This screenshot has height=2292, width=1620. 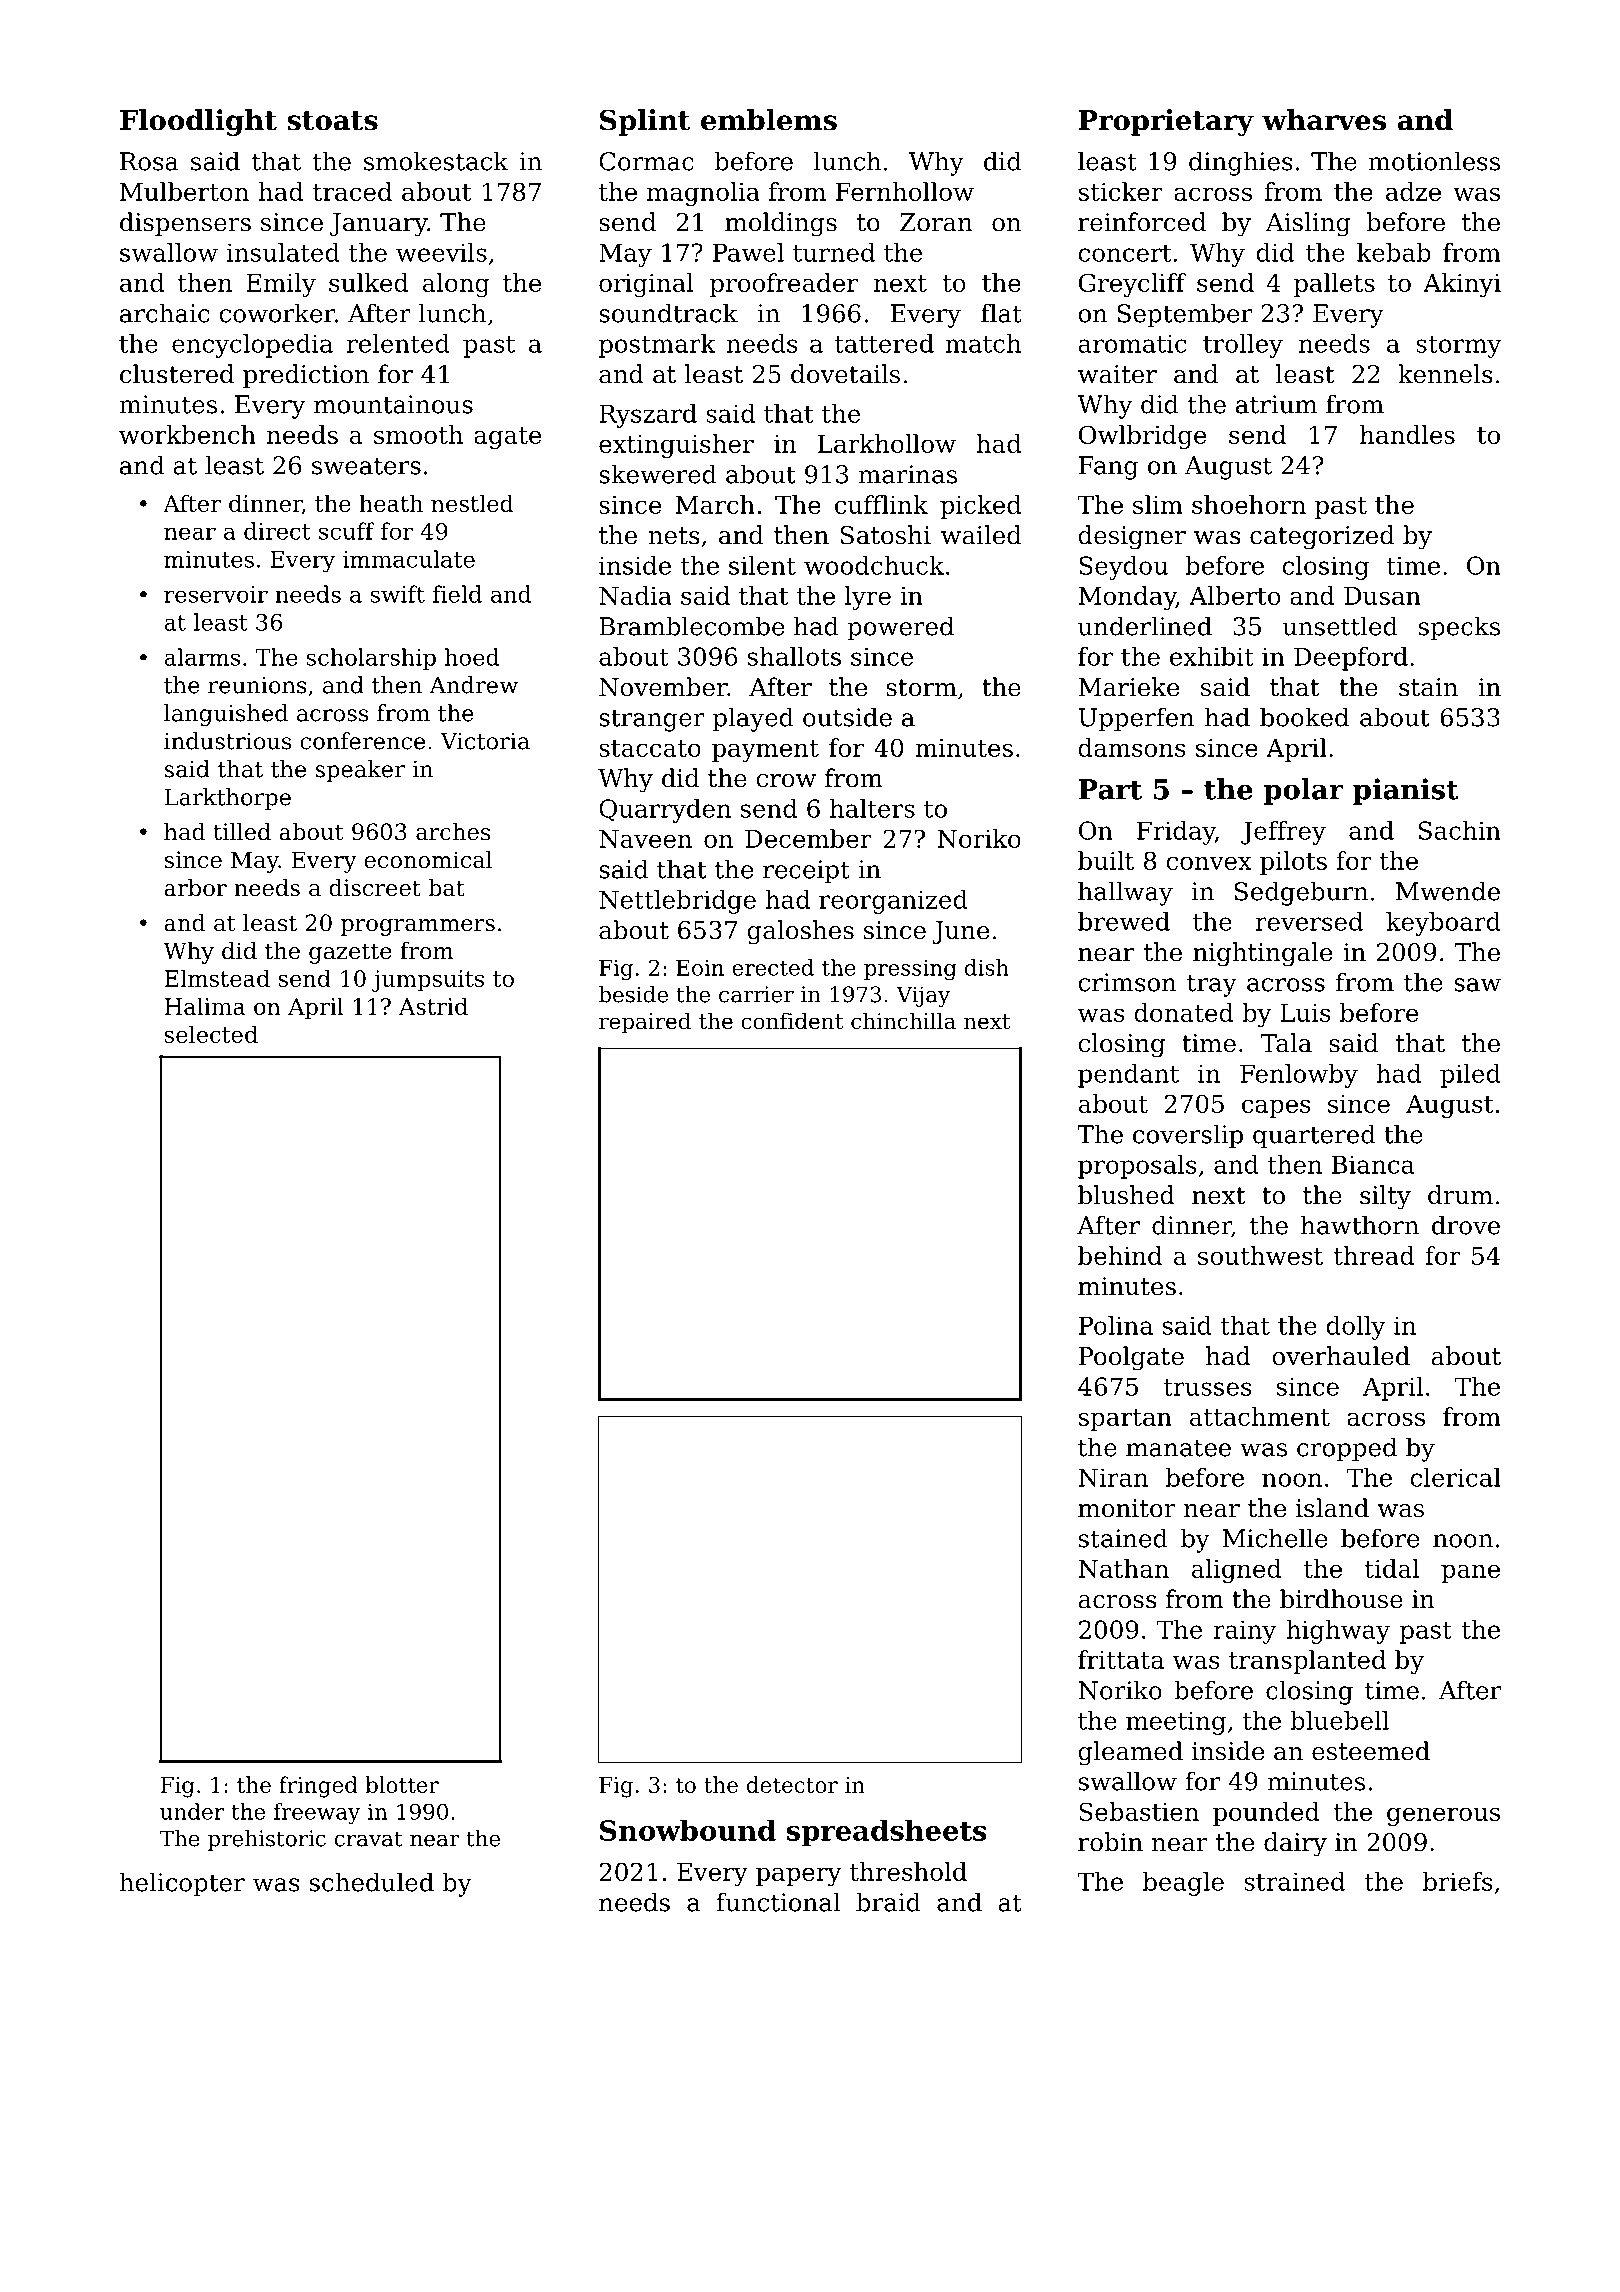 I want to click on saw, so click(x=1477, y=985).
